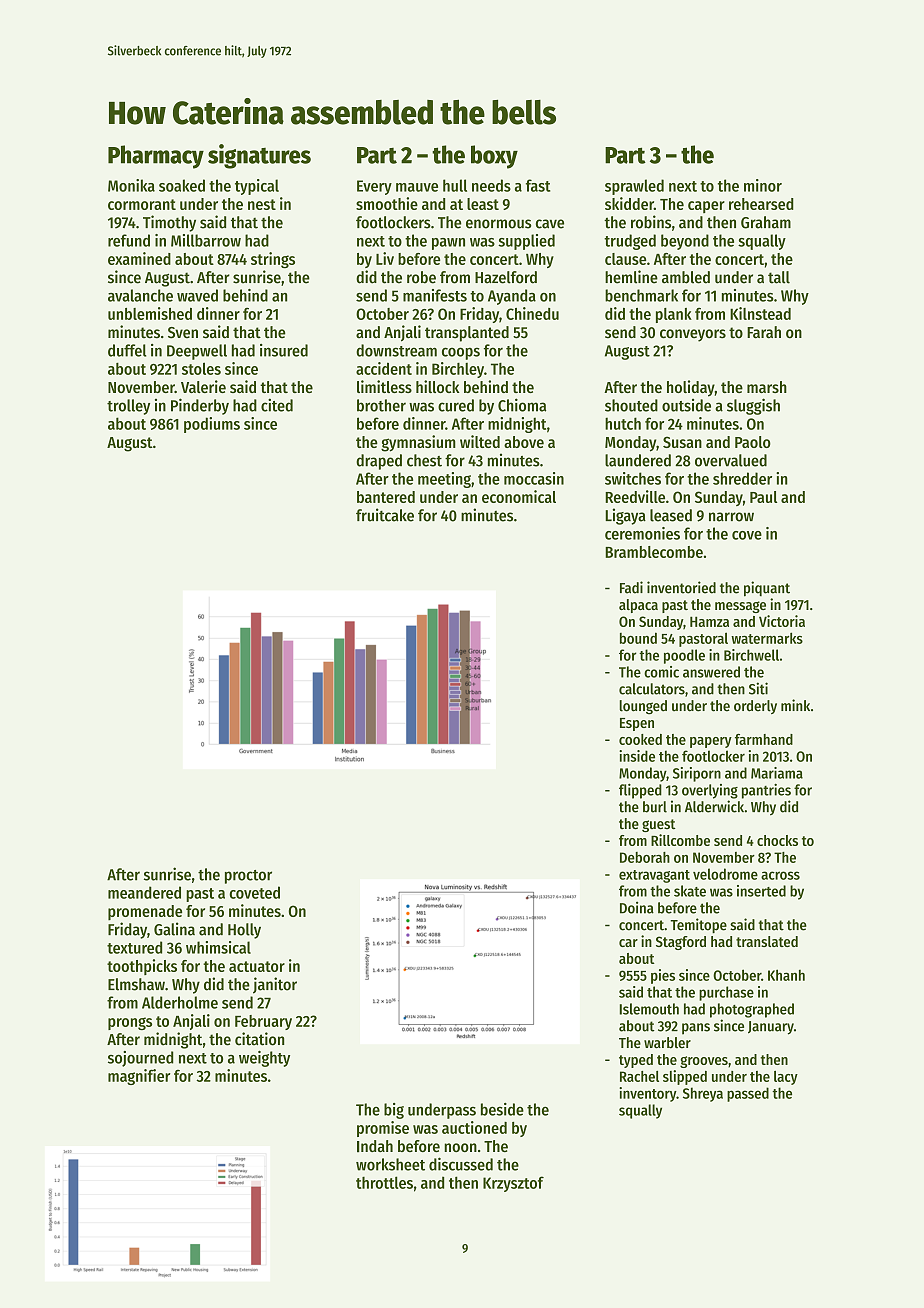  What do you see at coordinates (244, 931) in the screenshot?
I see `Holly` at bounding box center [244, 931].
